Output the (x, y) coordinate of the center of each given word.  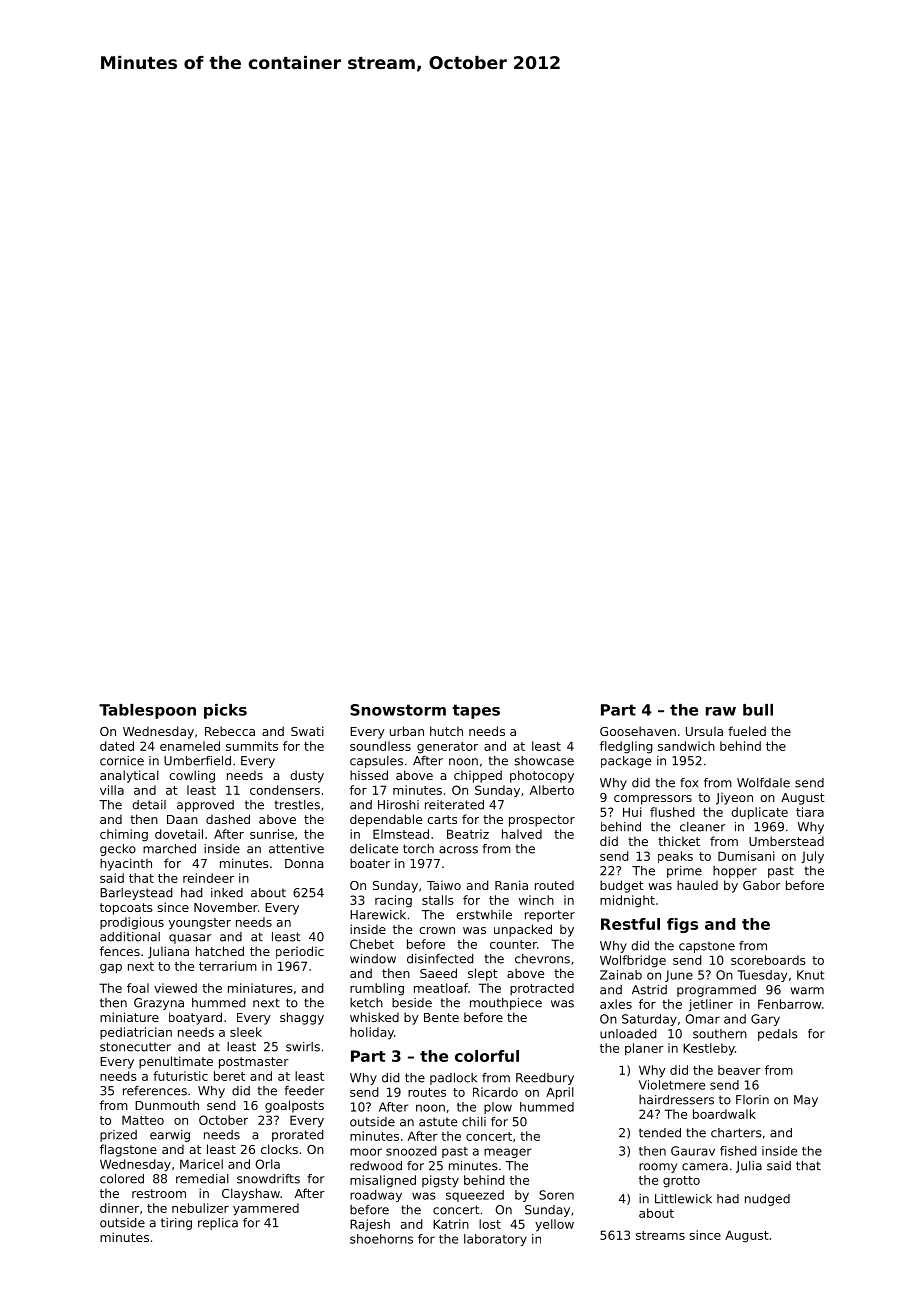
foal (138, 988)
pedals (778, 1035)
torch (418, 849)
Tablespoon (147, 711)
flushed (672, 812)
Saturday (649, 1020)
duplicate (759, 813)
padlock (453, 1079)
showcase (544, 761)
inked (227, 893)
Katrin (451, 1224)
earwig (170, 1136)
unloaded (628, 1034)
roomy (658, 1168)
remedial (202, 1179)
